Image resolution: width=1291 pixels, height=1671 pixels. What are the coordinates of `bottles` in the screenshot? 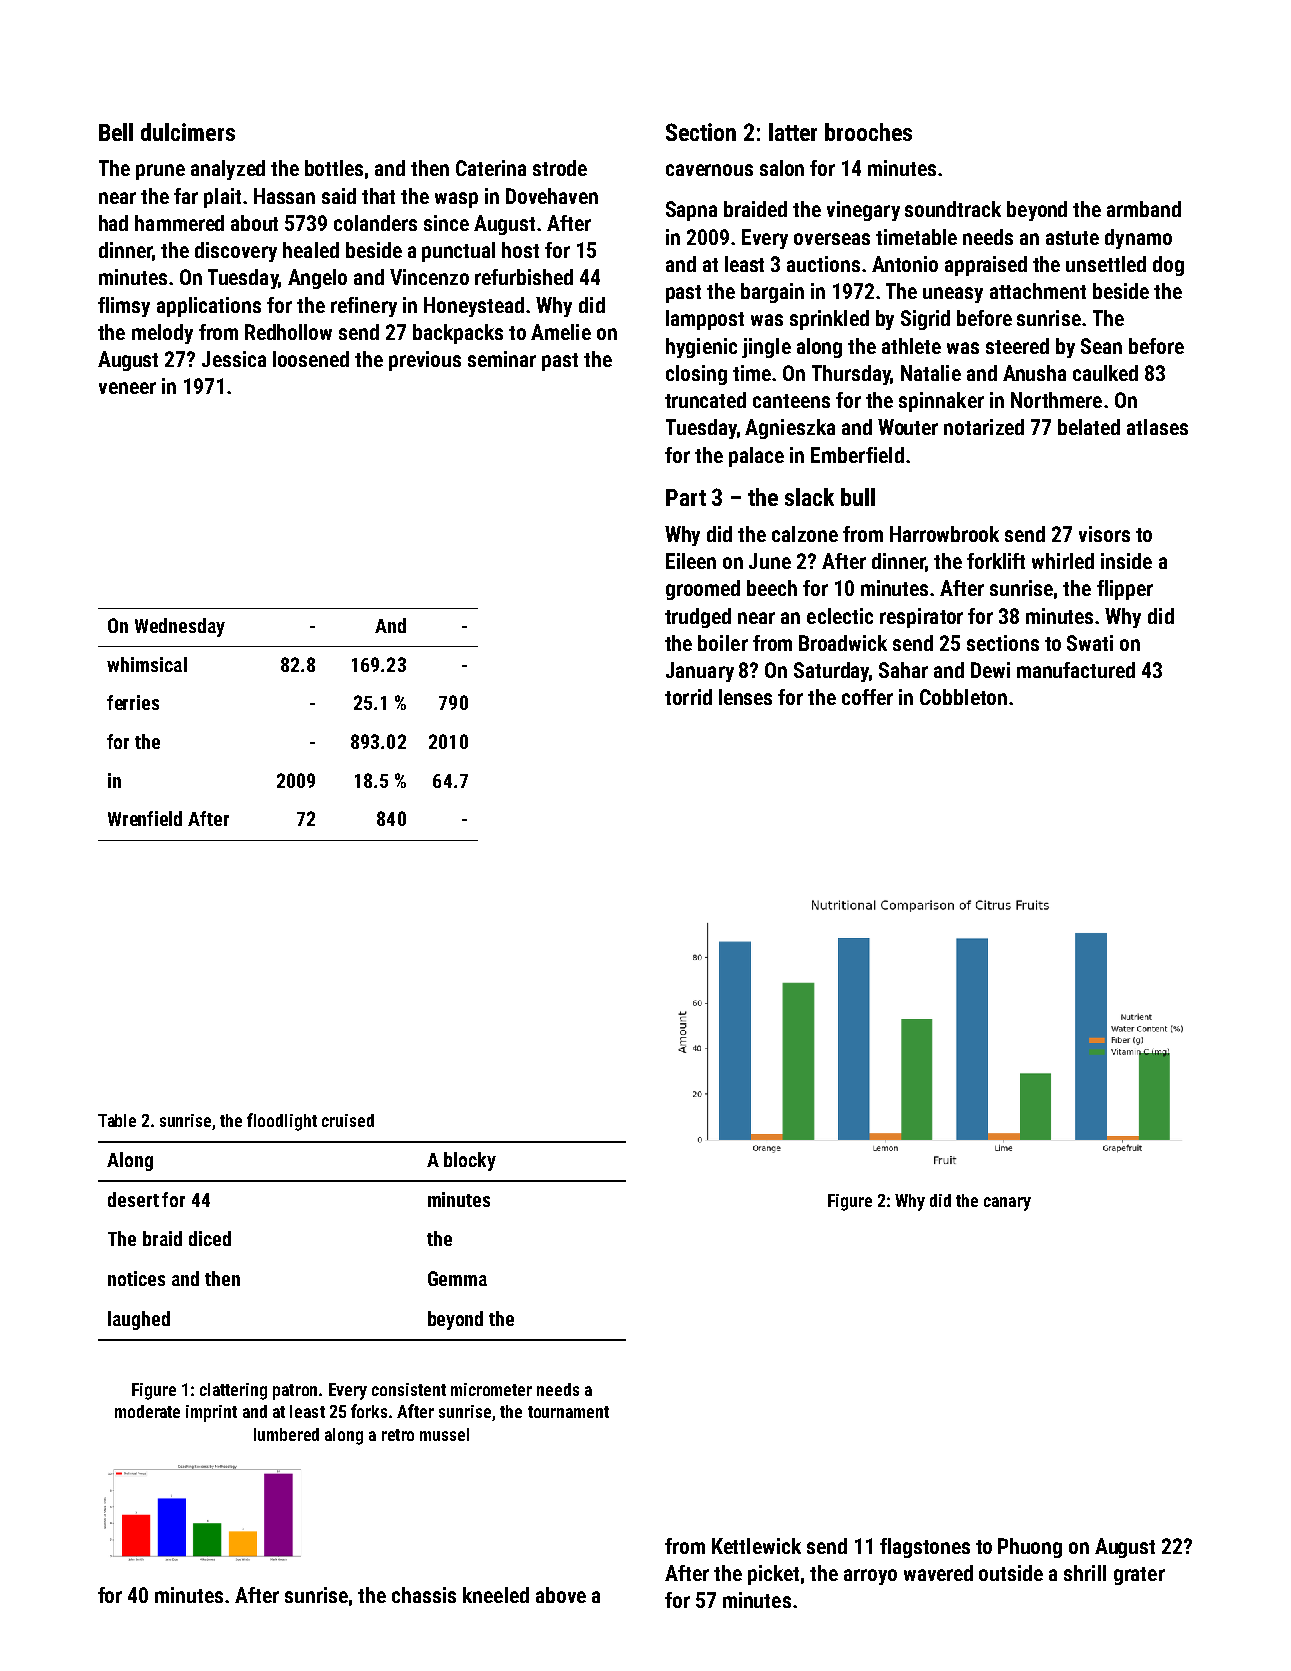 It's located at (334, 168).
